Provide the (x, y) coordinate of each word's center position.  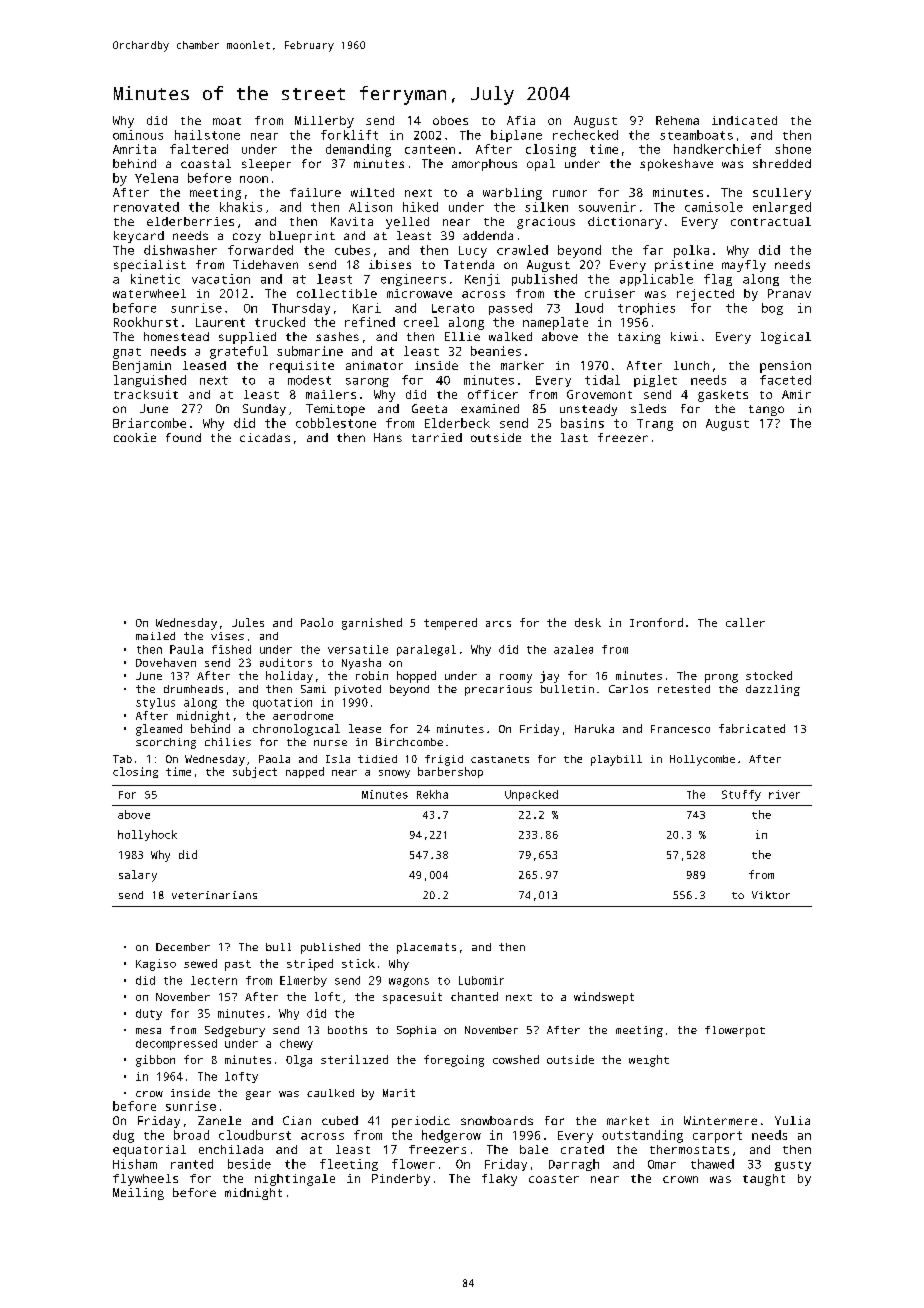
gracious (546, 223)
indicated (744, 120)
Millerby (324, 122)
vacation (221, 279)
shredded (782, 163)
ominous (138, 135)
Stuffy (741, 795)
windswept (604, 998)
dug (123, 1136)
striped (310, 965)
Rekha (432, 794)
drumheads (193, 689)
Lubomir (481, 980)
